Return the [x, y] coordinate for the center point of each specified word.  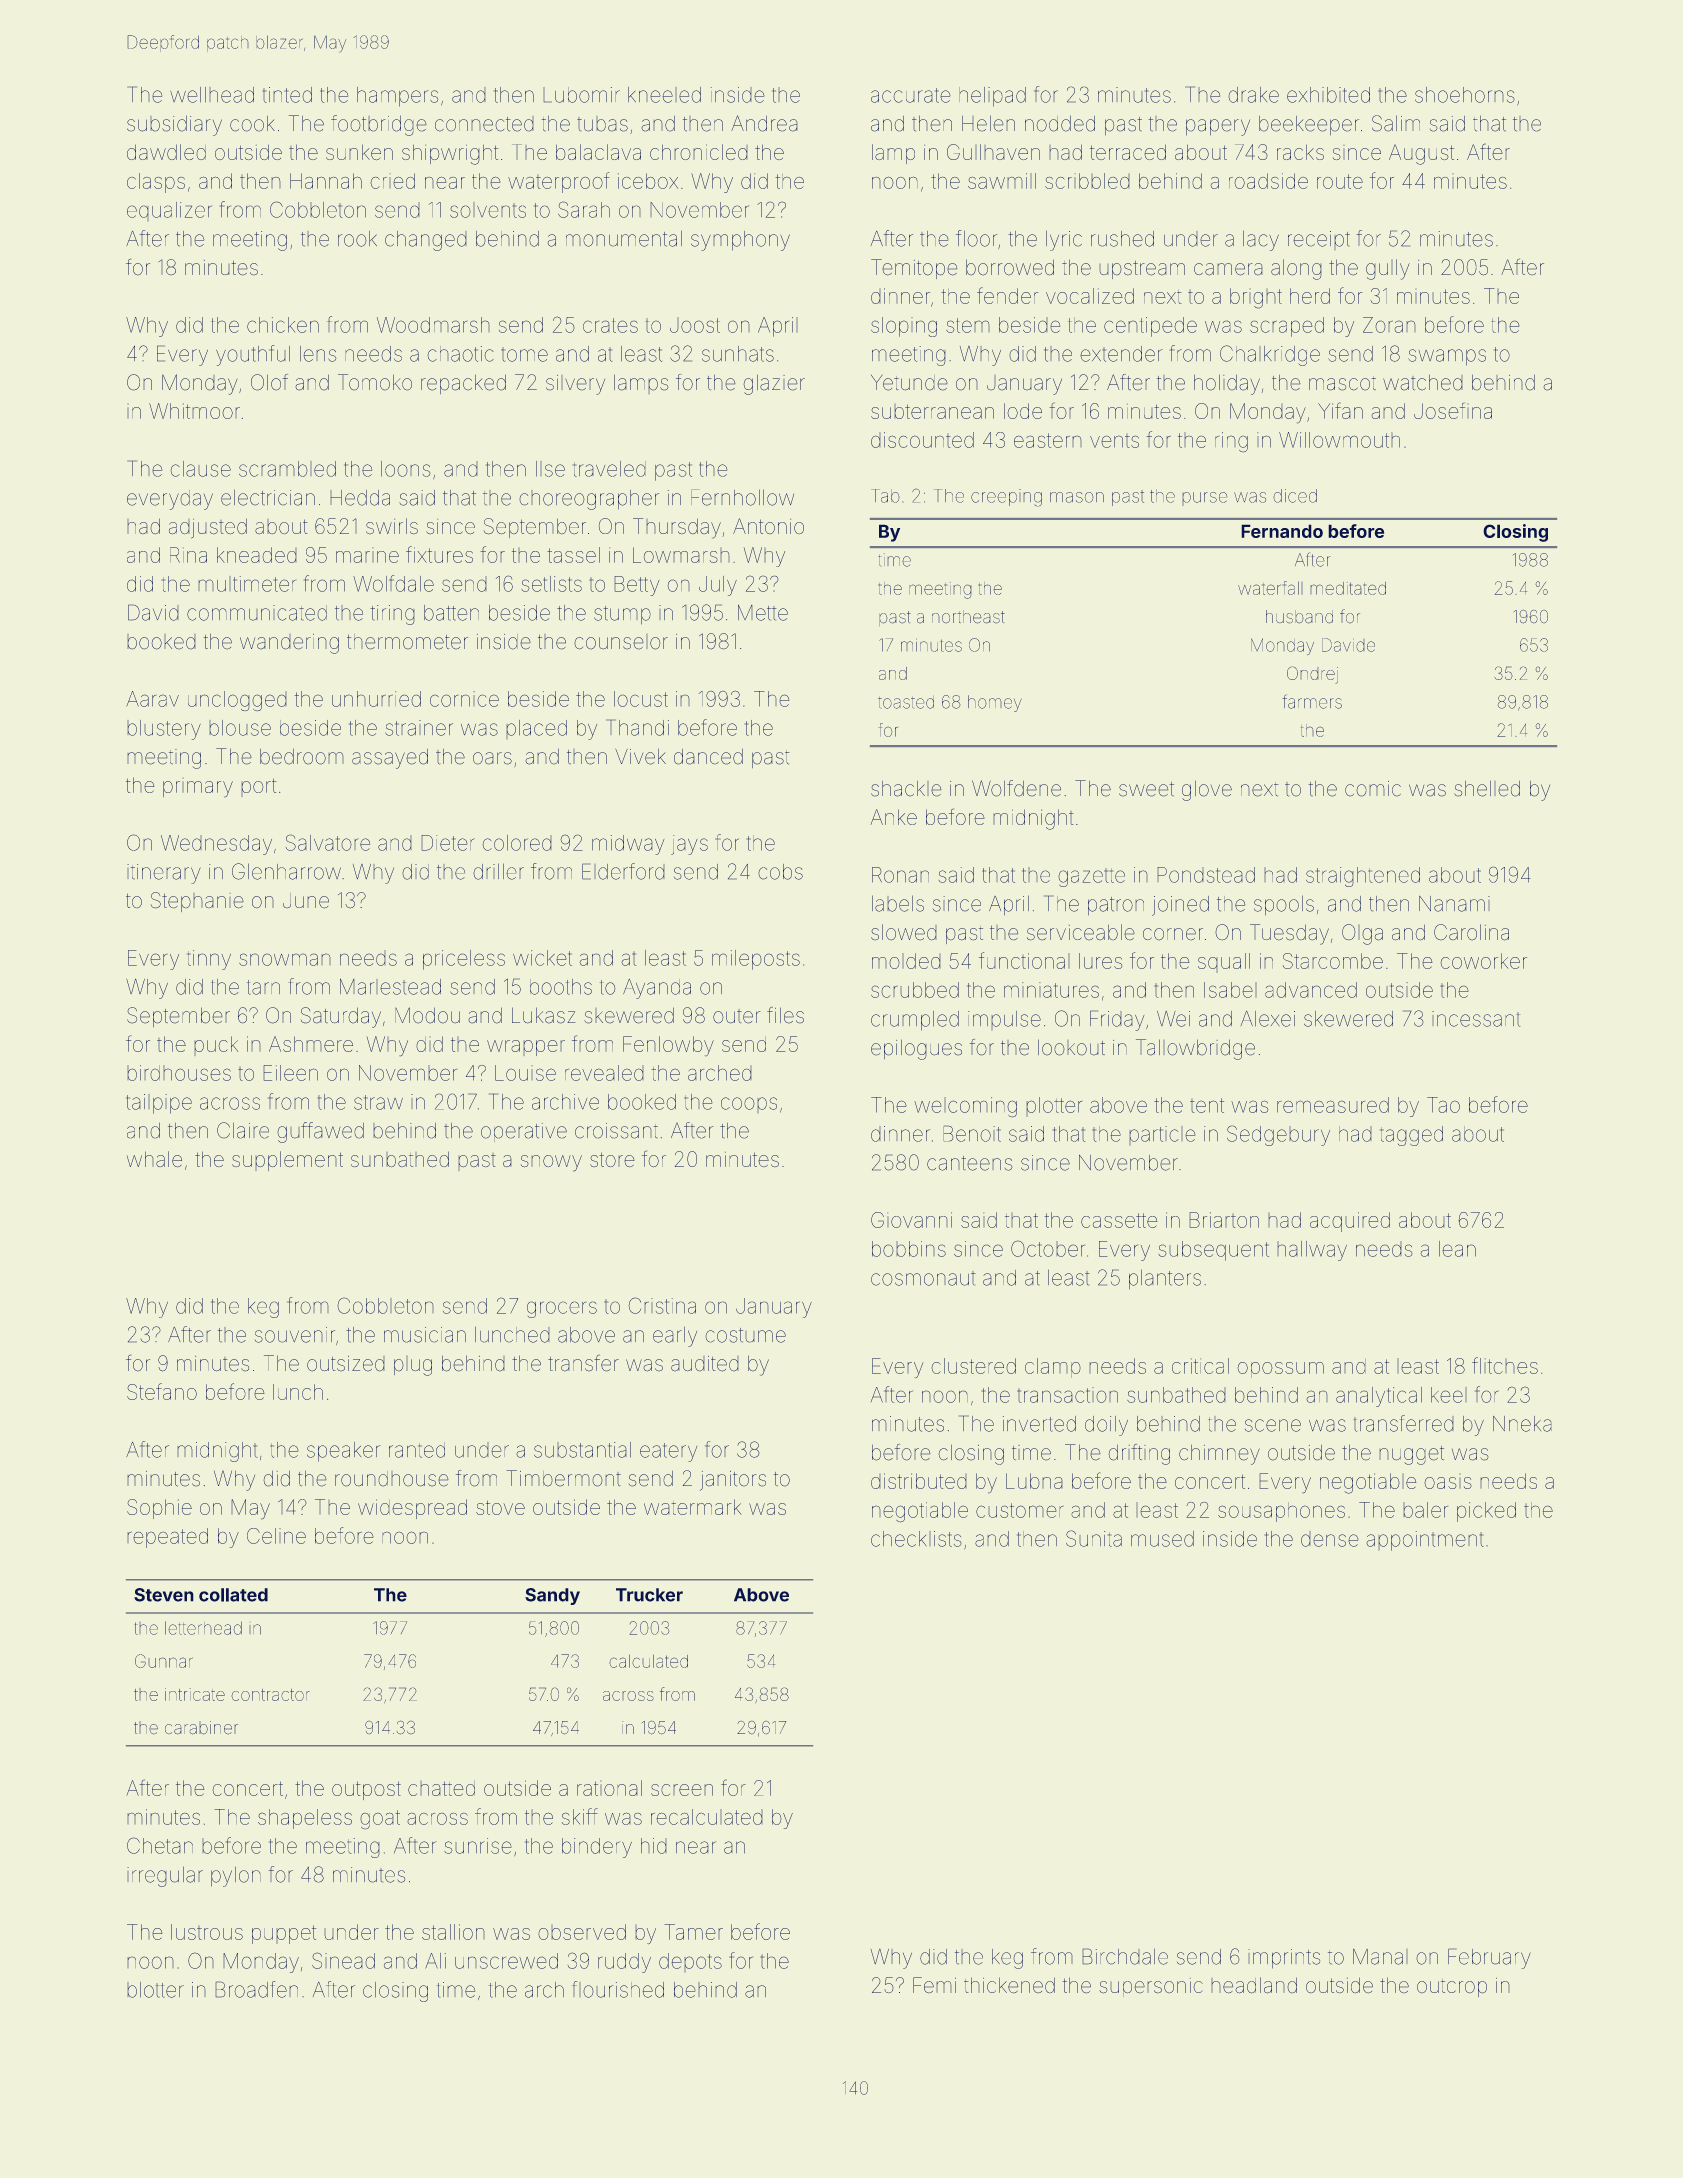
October [1048, 1248]
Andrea [764, 123]
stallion [453, 1932]
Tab [885, 496]
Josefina [1453, 410]
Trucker [649, 1595]
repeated [167, 1538]
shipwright [450, 154]
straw [378, 1102]
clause [200, 469]
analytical [1379, 1397]
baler [1425, 1510]
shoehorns [1465, 95]
